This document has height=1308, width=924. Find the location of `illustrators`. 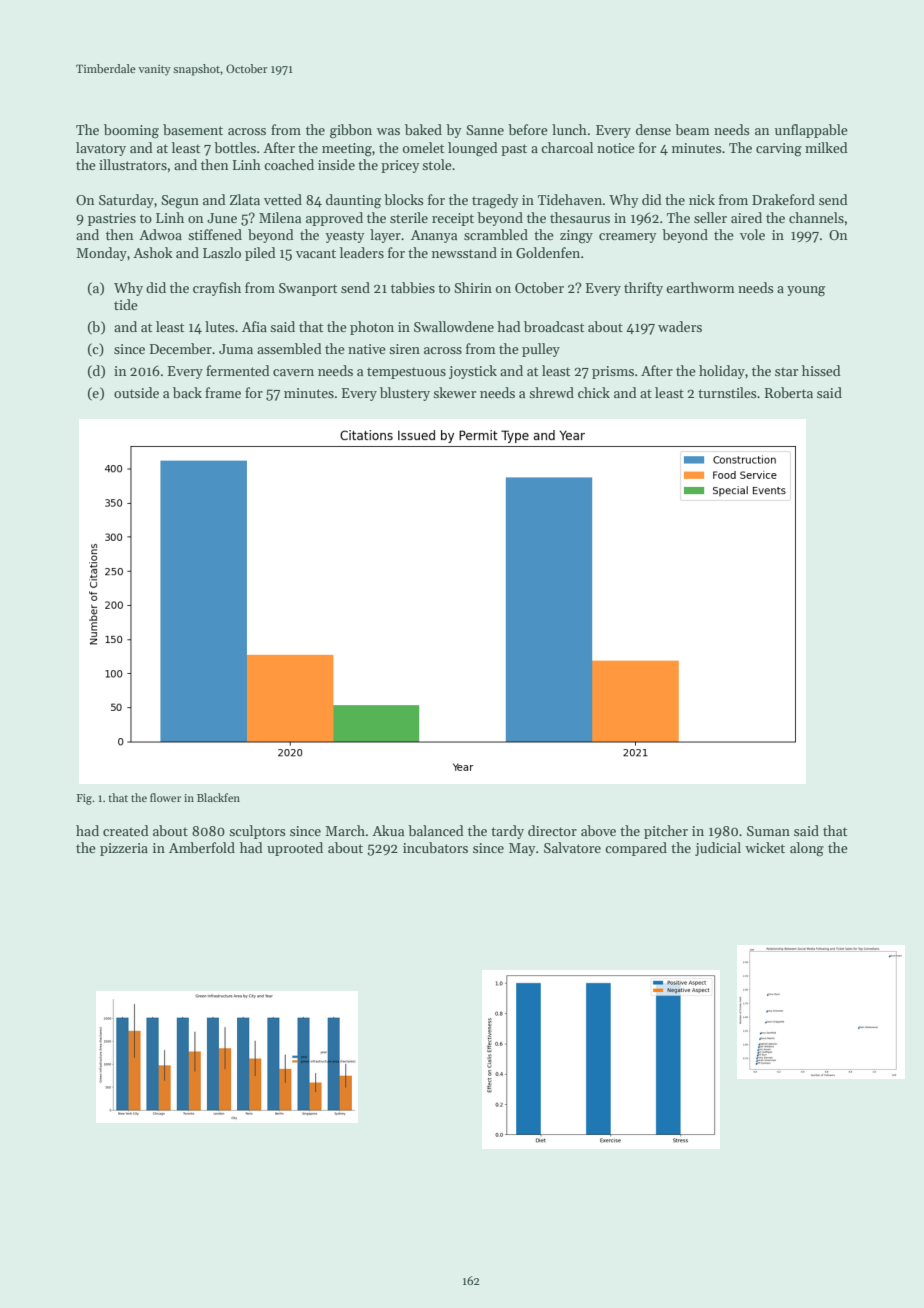

illustrators is located at coordinates (133, 164).
